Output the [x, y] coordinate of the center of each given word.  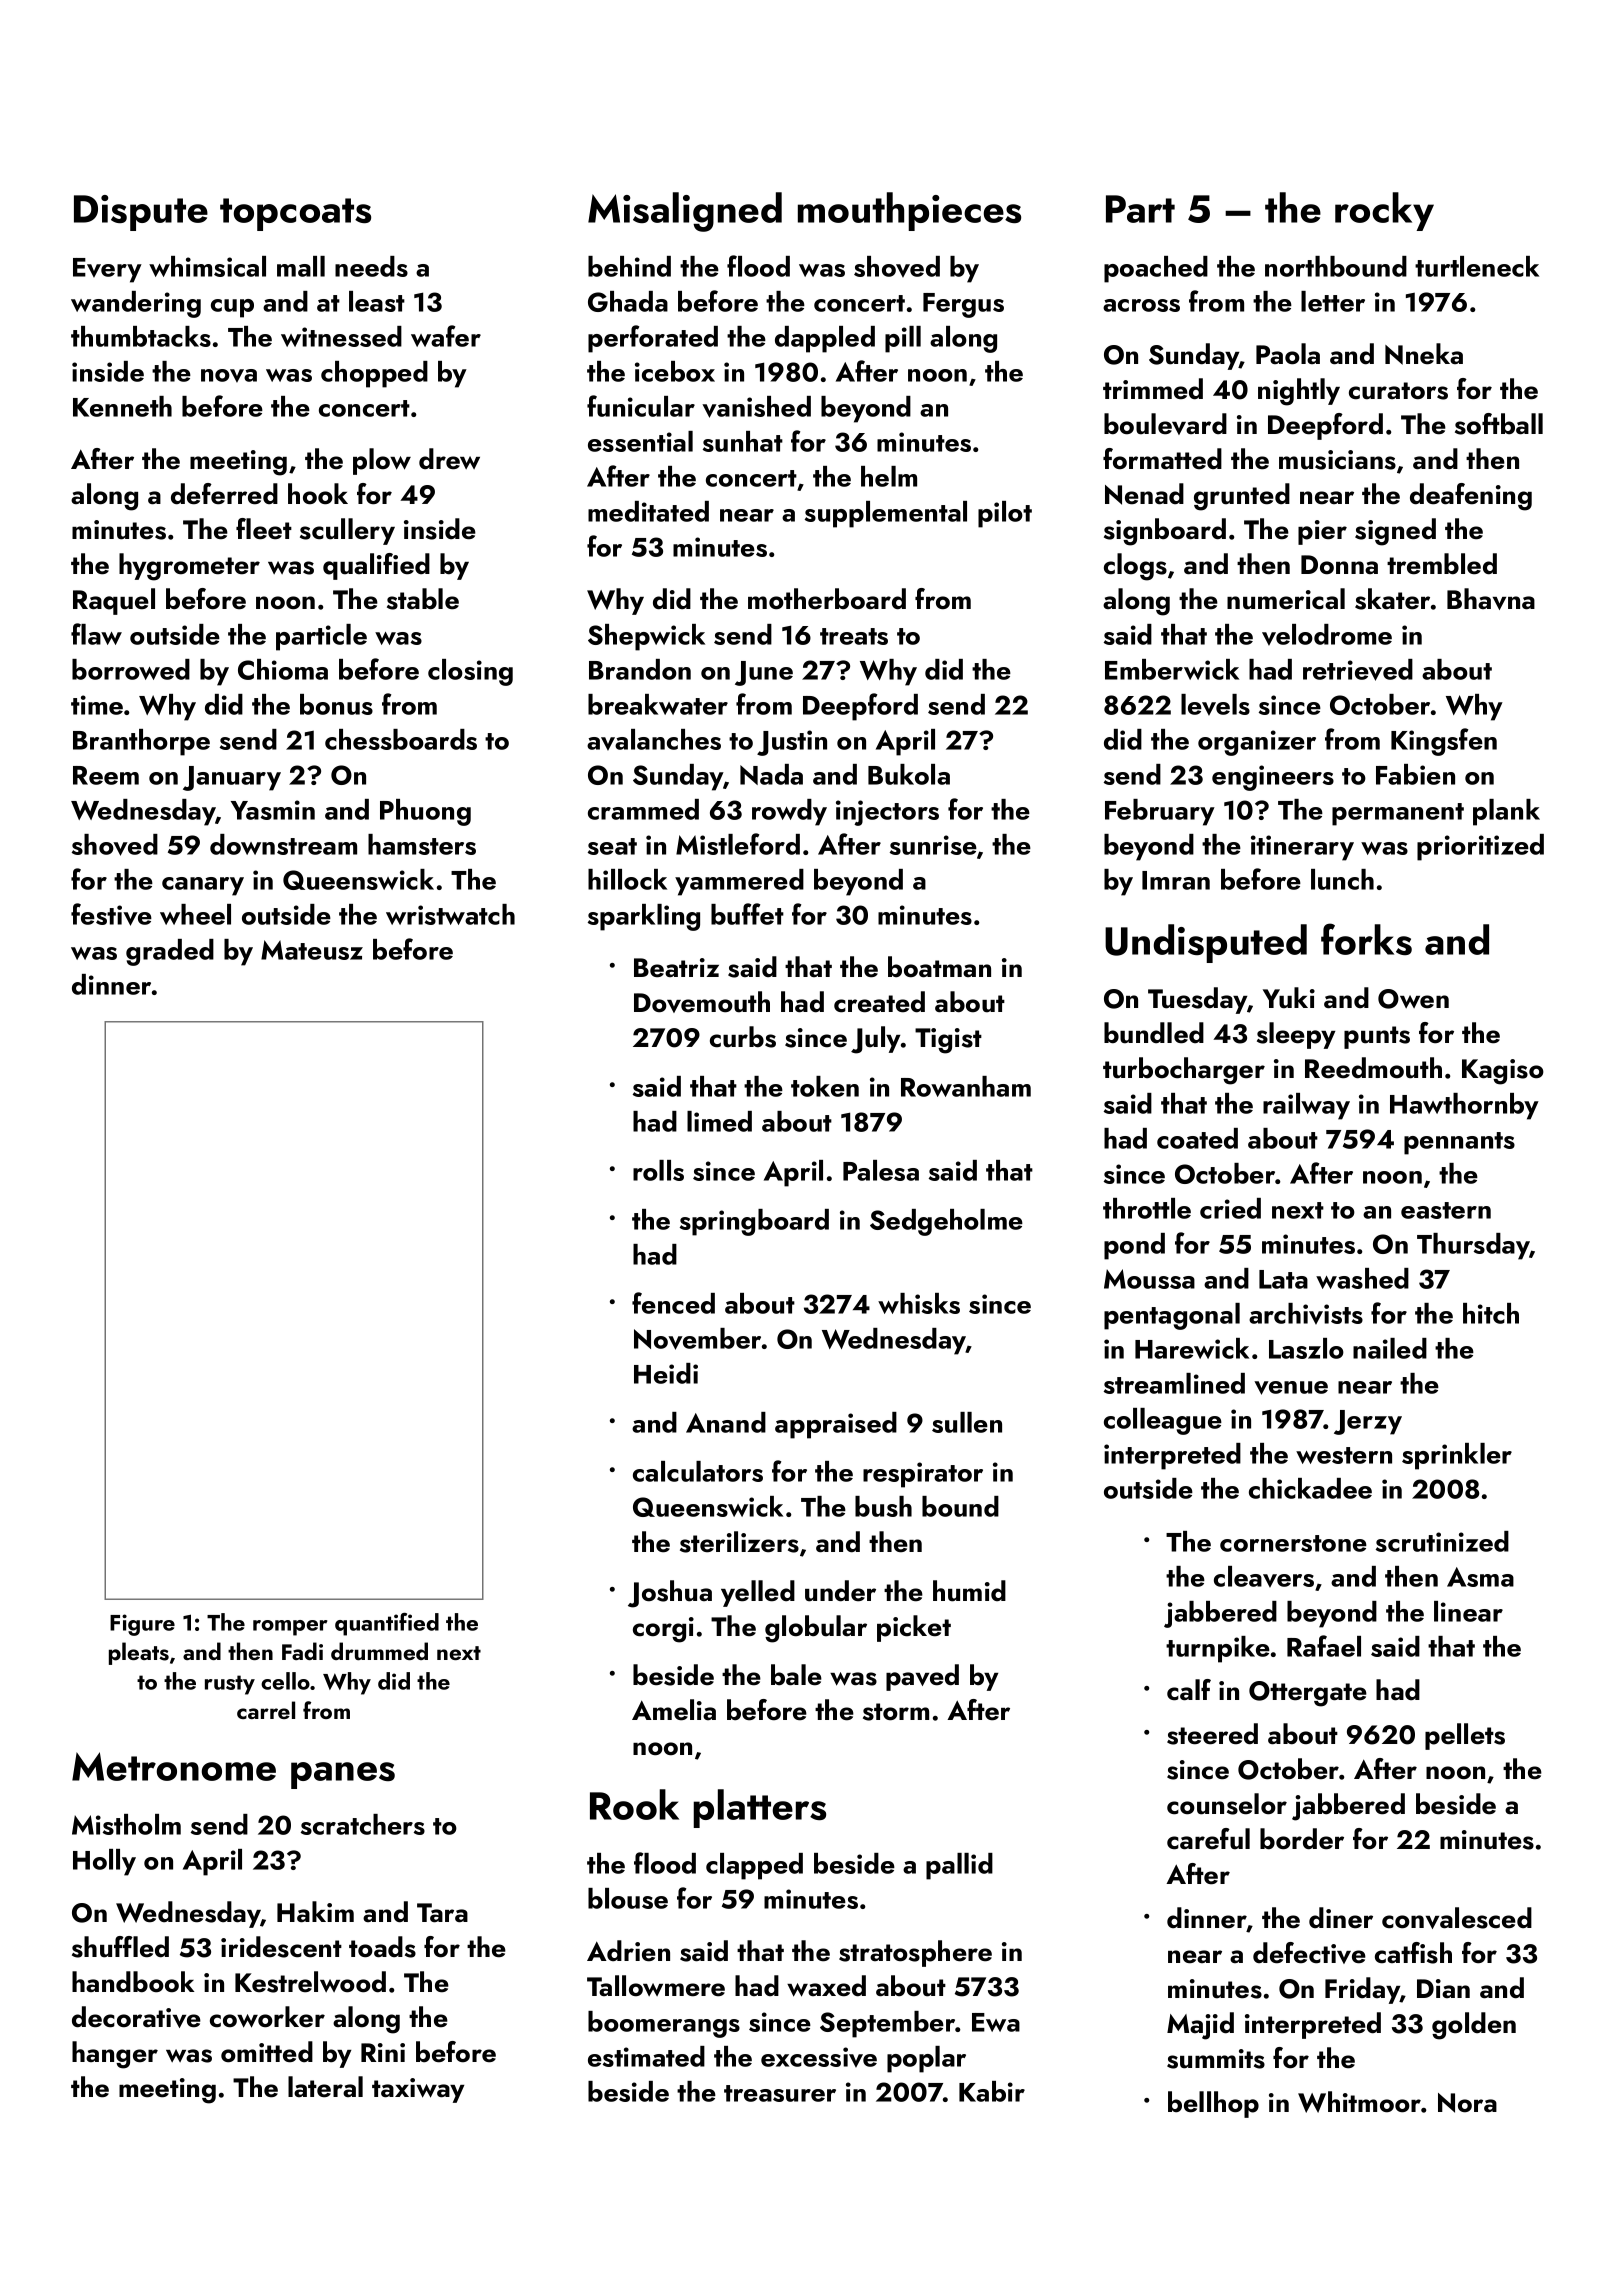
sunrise [933, 845]
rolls [658, 1170]
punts [1377, 1037]
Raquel [114, 601]
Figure [142, 1625]
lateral [325, 2087]
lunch [1342, 879]
